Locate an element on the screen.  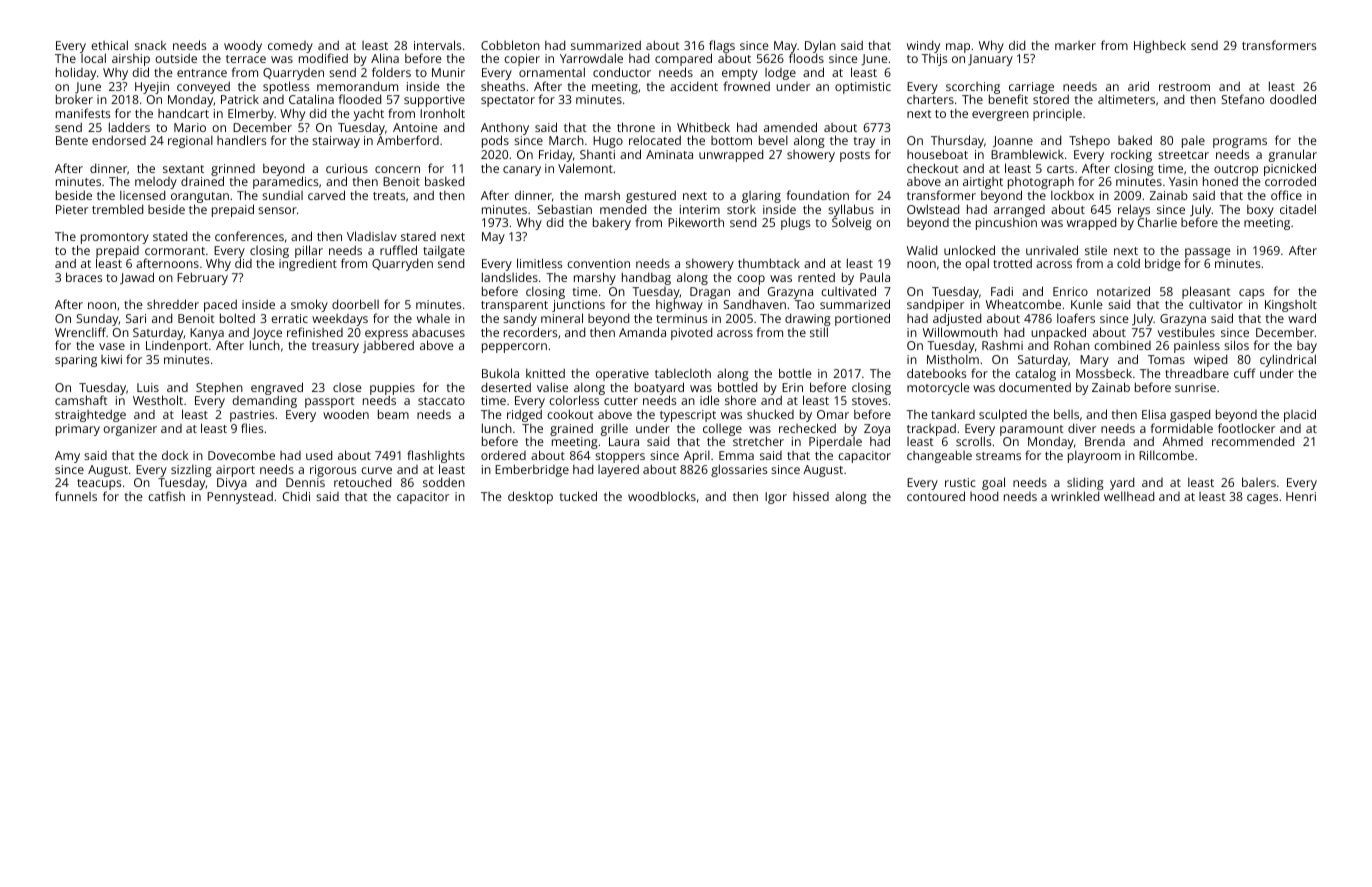
conferences is located at coordinates (249, 236).
